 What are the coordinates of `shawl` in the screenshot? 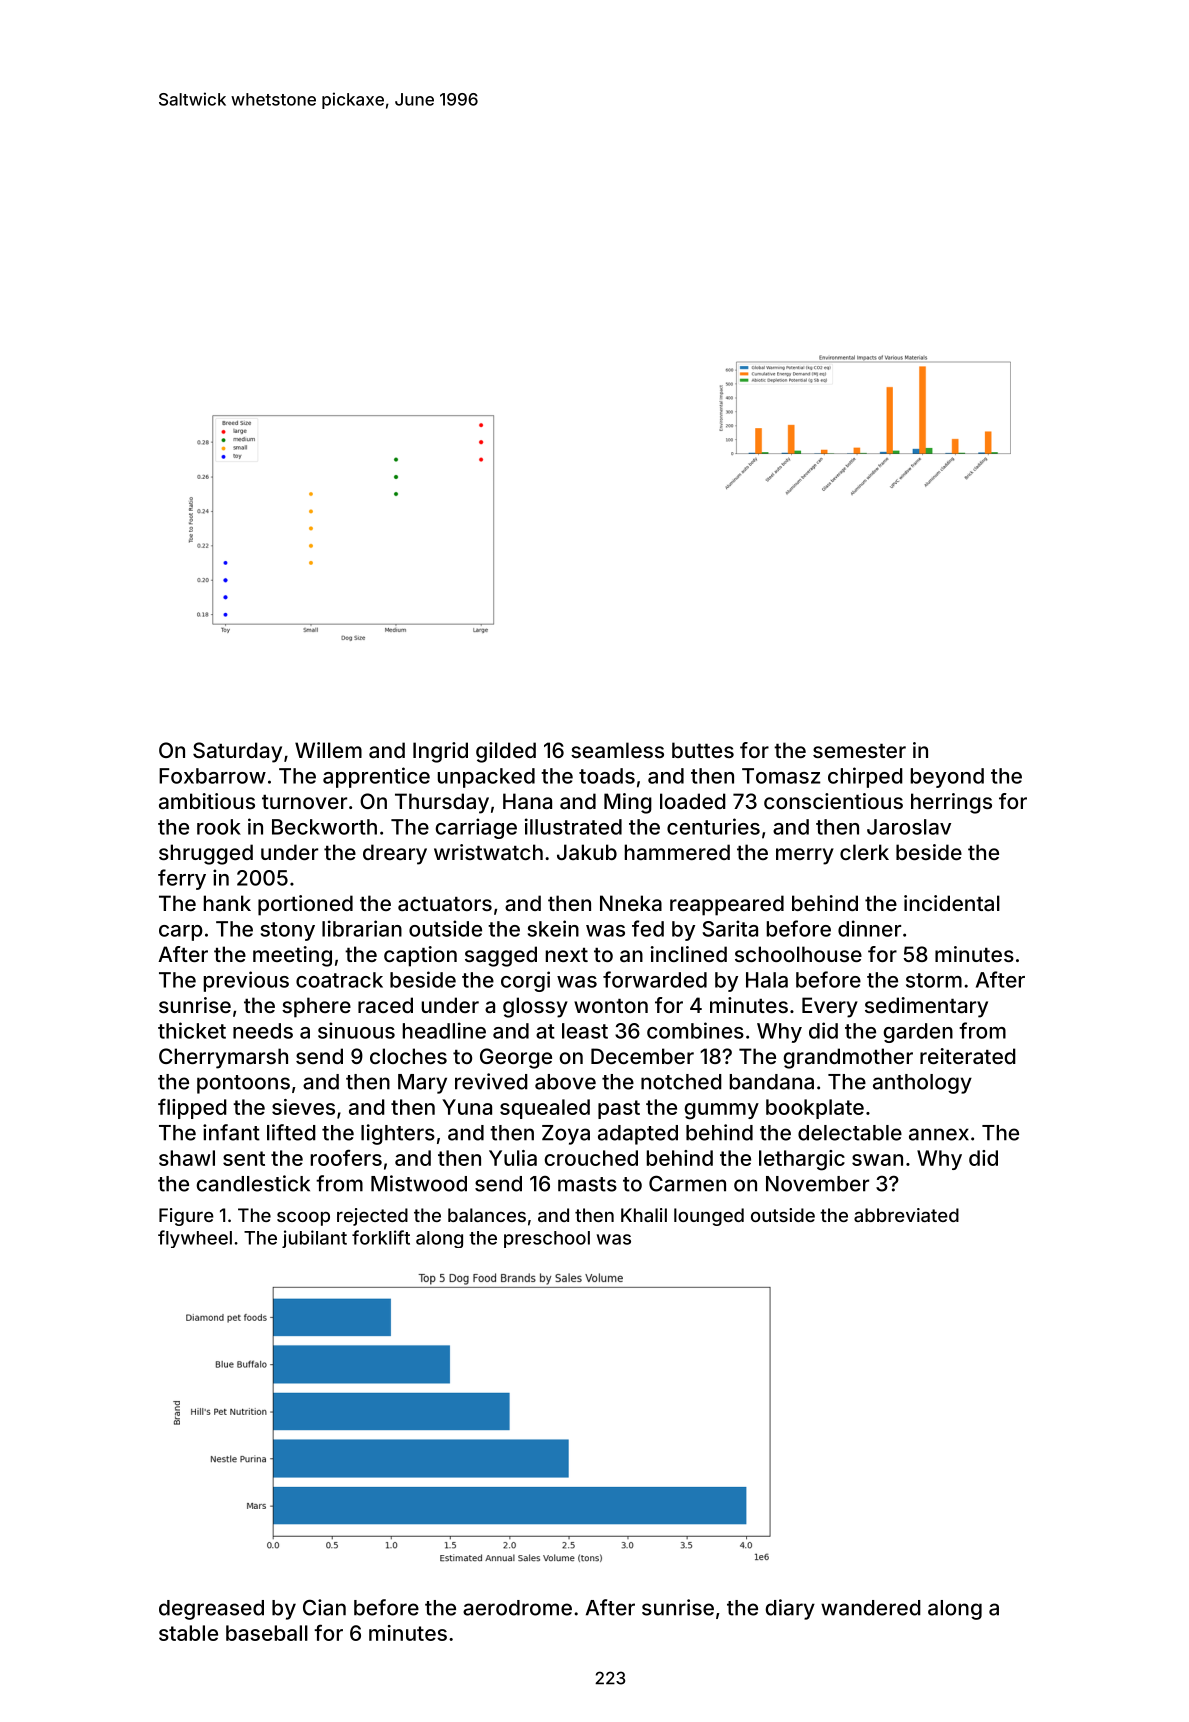 It's located at (187, 1158).
